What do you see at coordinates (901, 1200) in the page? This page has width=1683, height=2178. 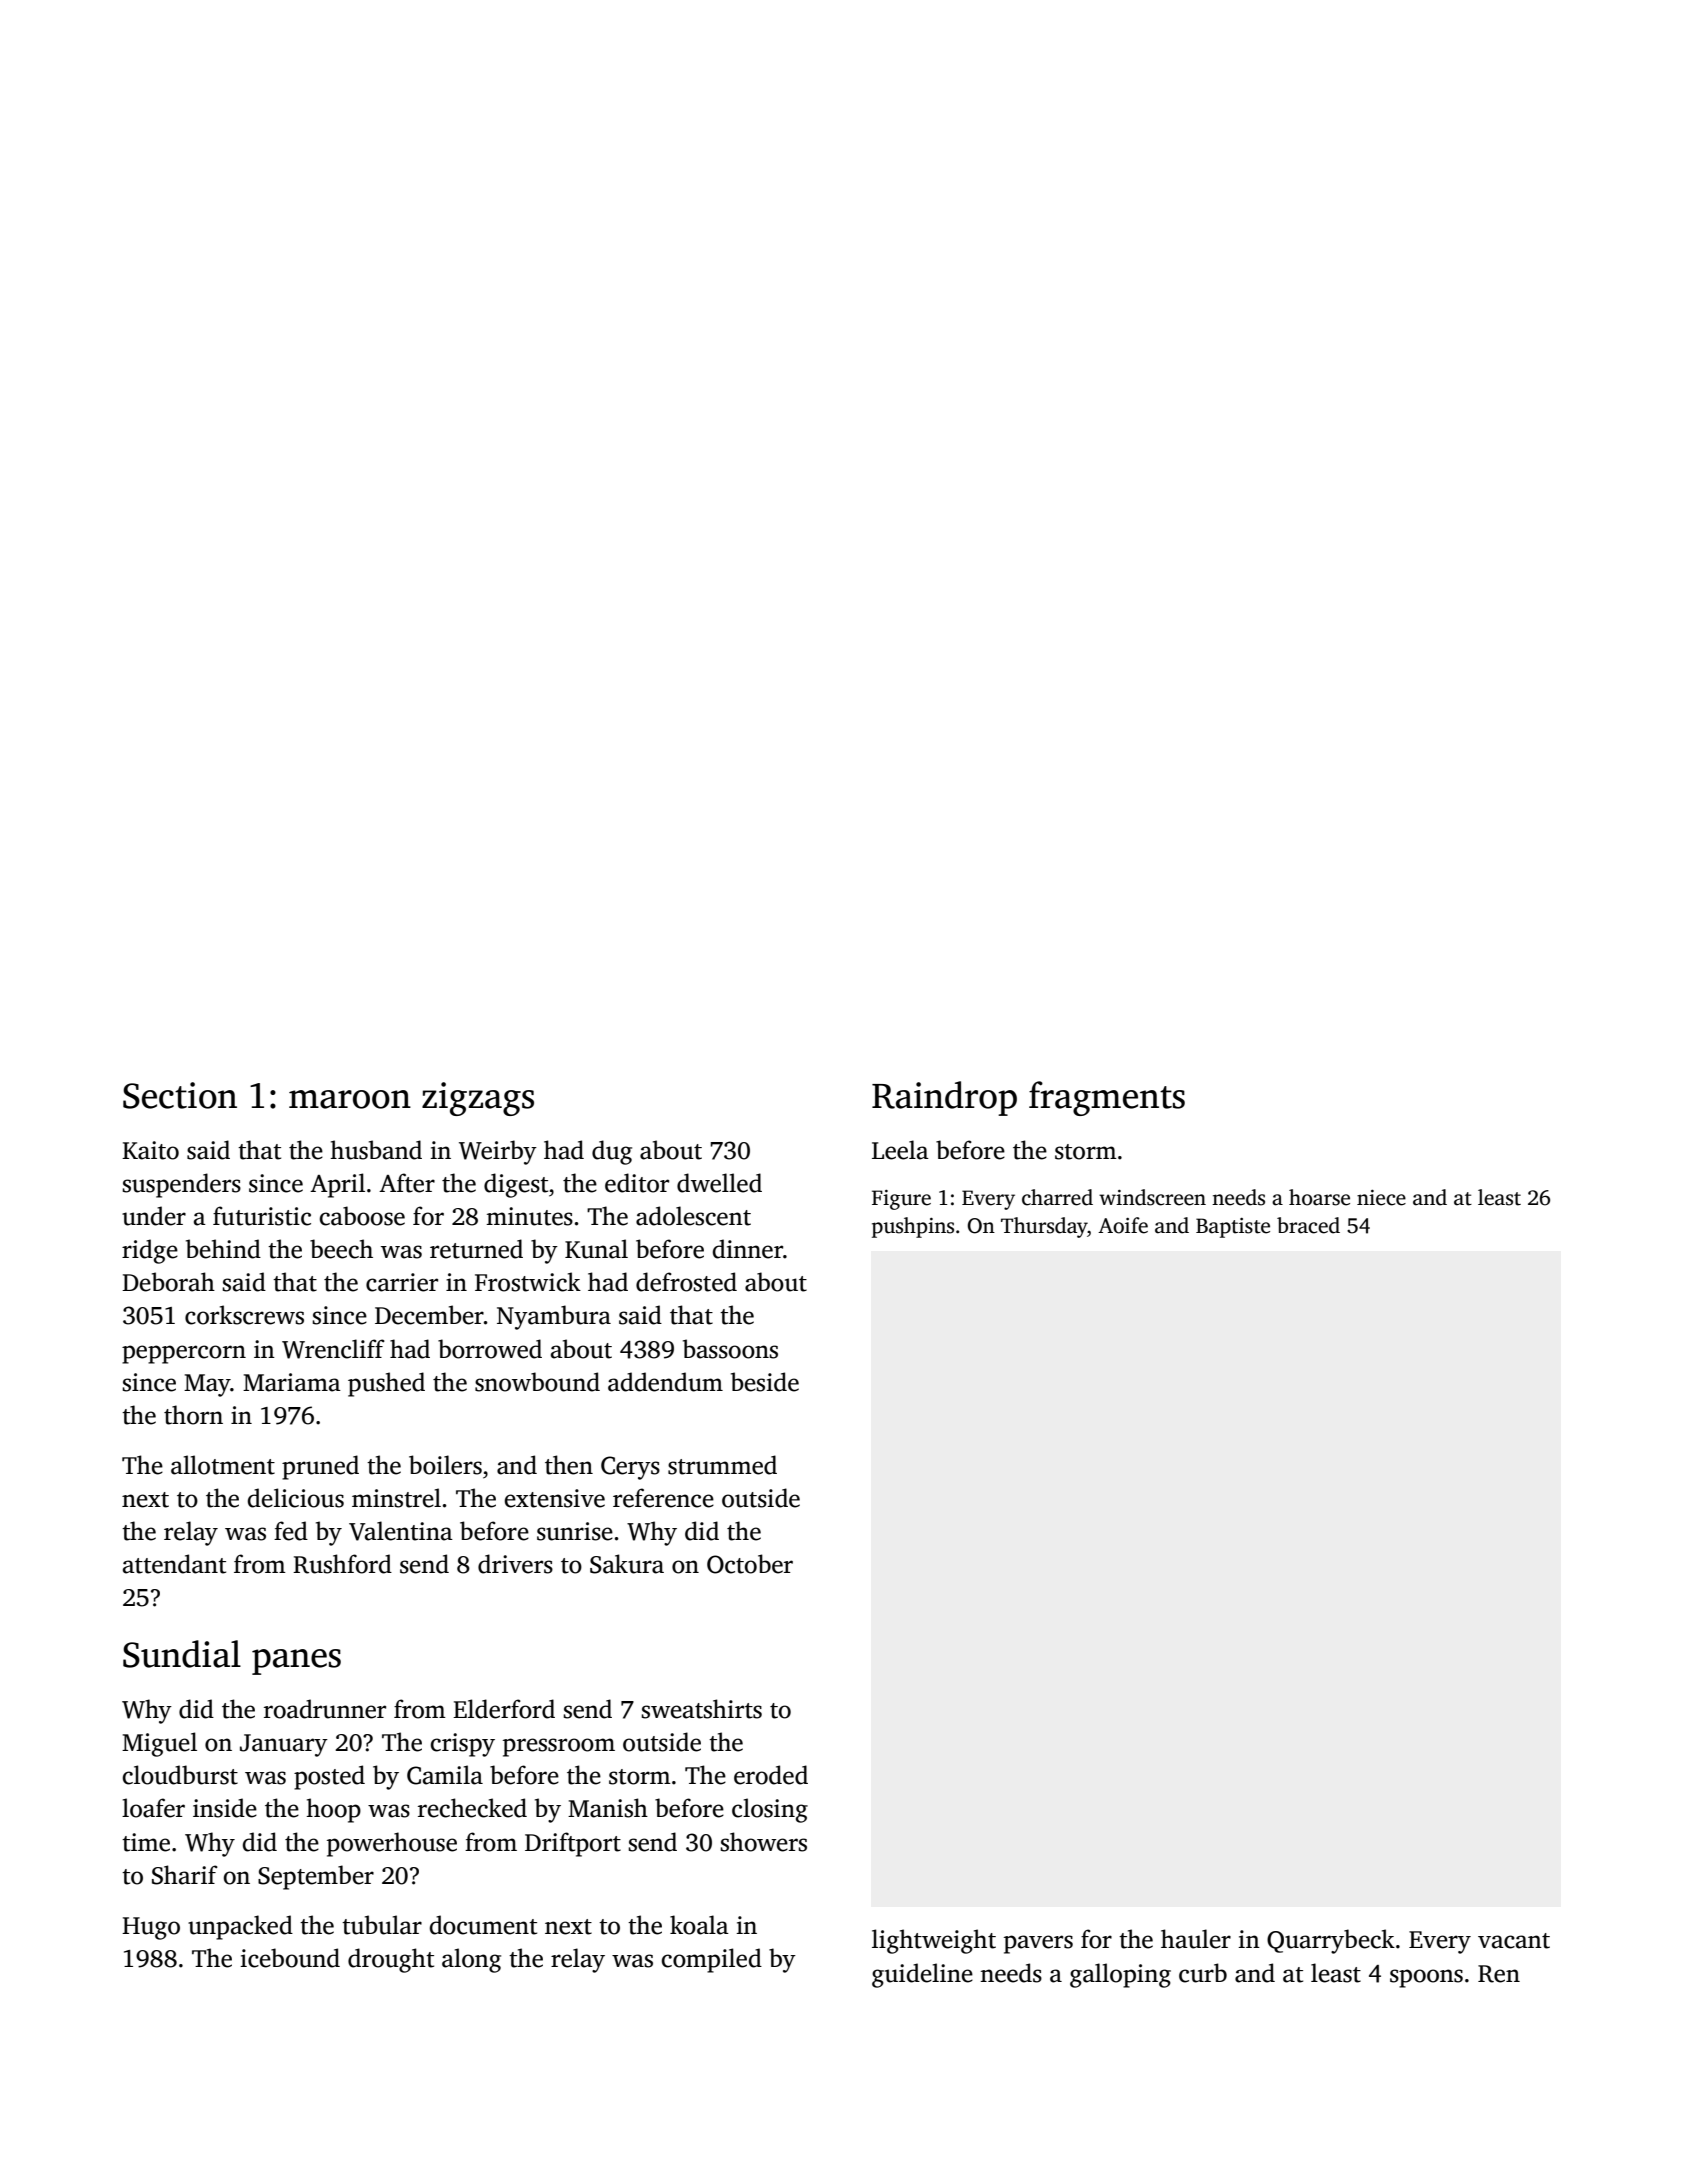 I see `Figure` at bounding box center [901, 1200].
